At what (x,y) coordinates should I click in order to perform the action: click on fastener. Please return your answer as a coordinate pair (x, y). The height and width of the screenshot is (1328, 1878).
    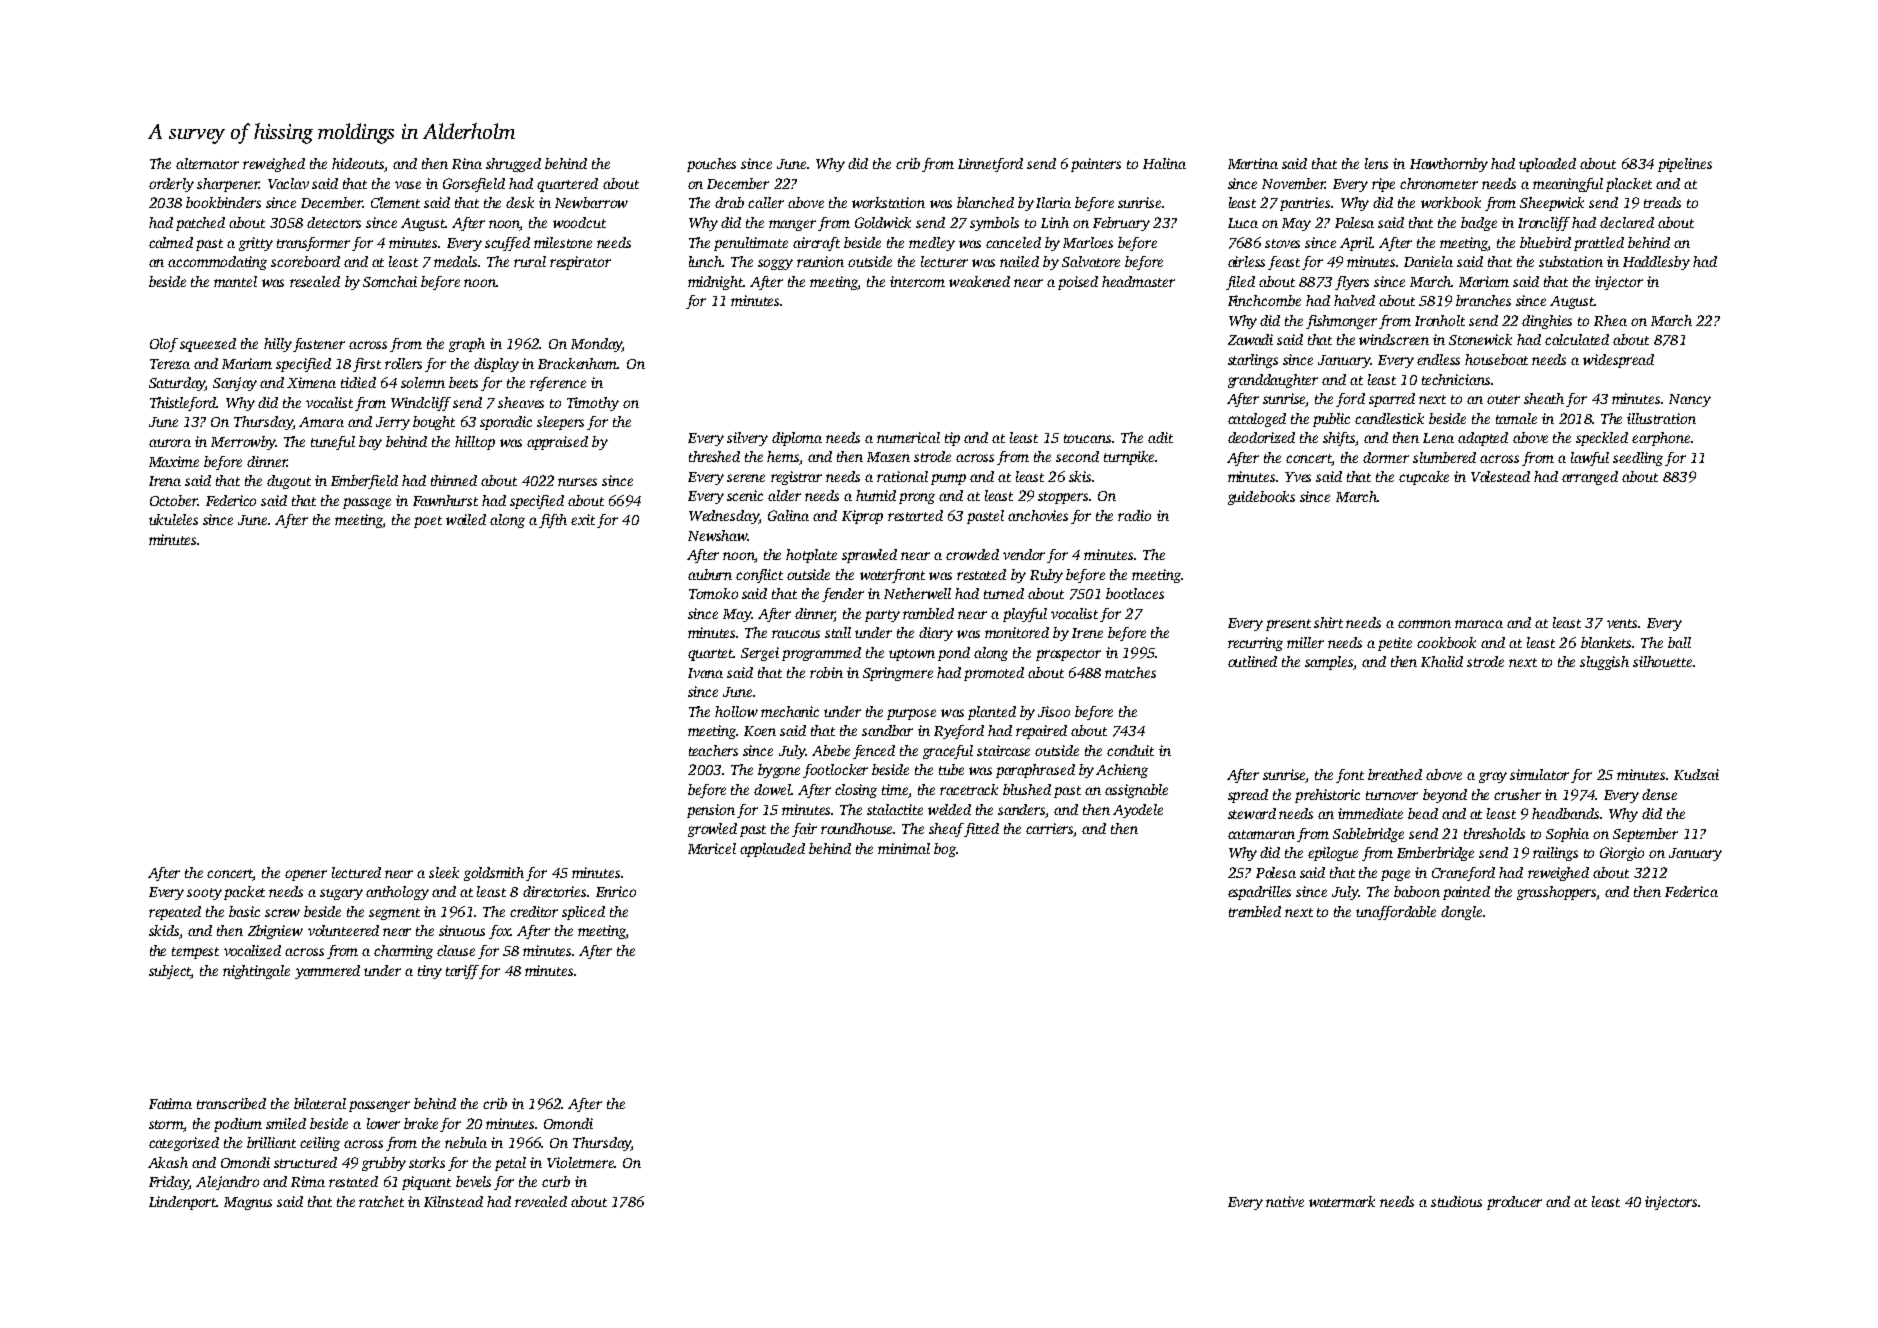
    Looking at the image, I should click on (319, 345).
